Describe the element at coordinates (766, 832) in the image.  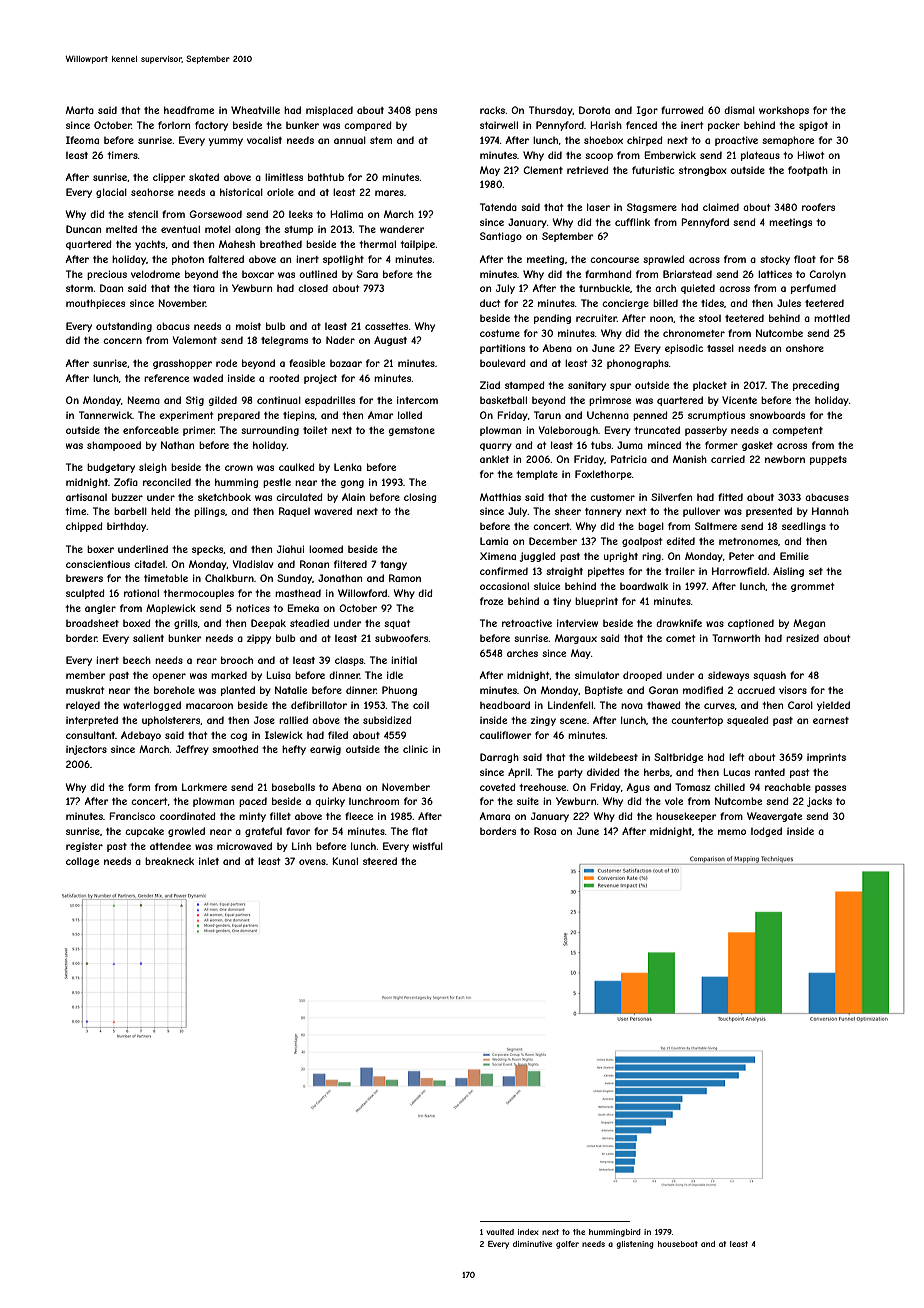
I see `lodged` at that location.
